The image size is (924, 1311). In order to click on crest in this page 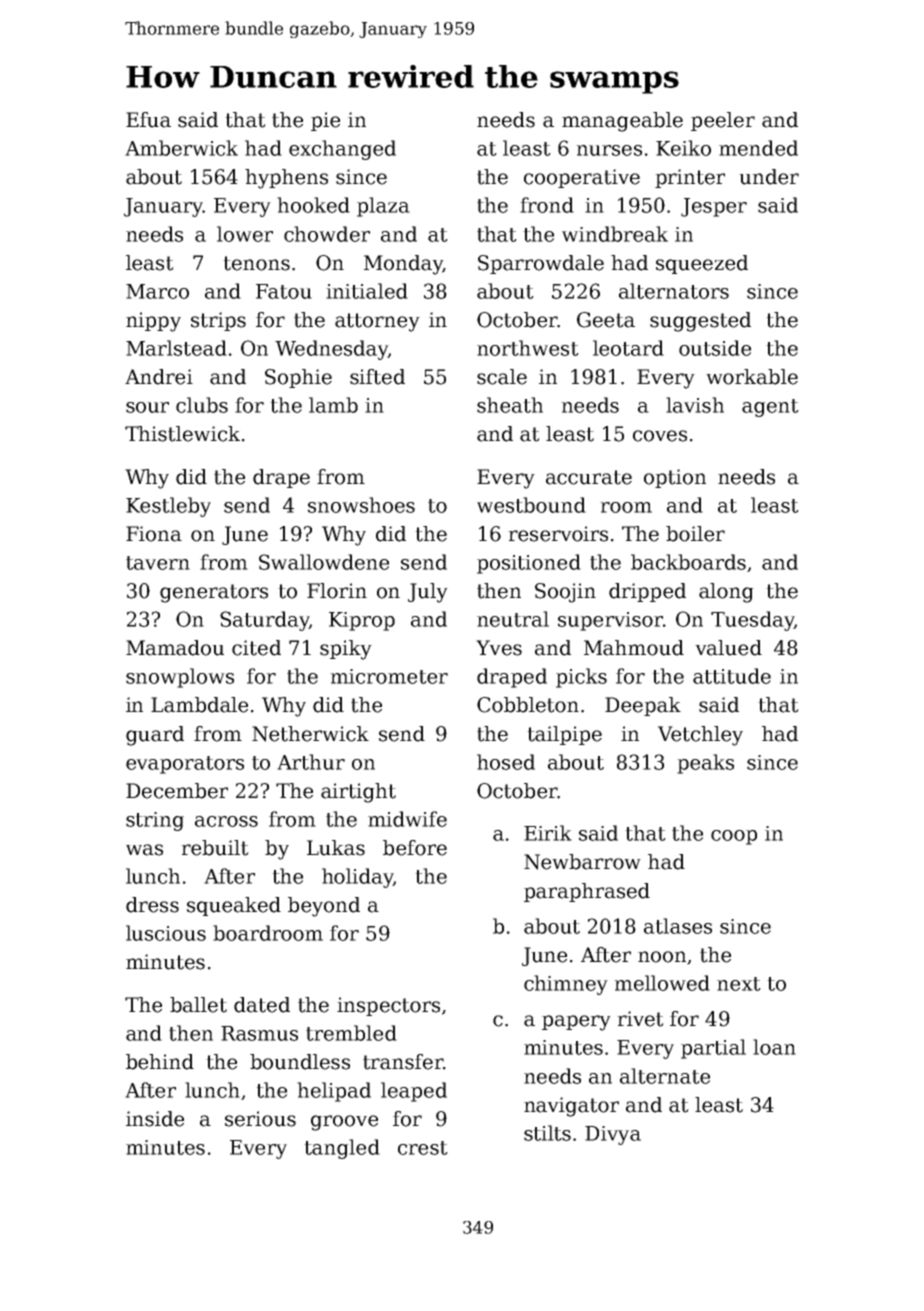, I will do `click(423, 1148)`.
